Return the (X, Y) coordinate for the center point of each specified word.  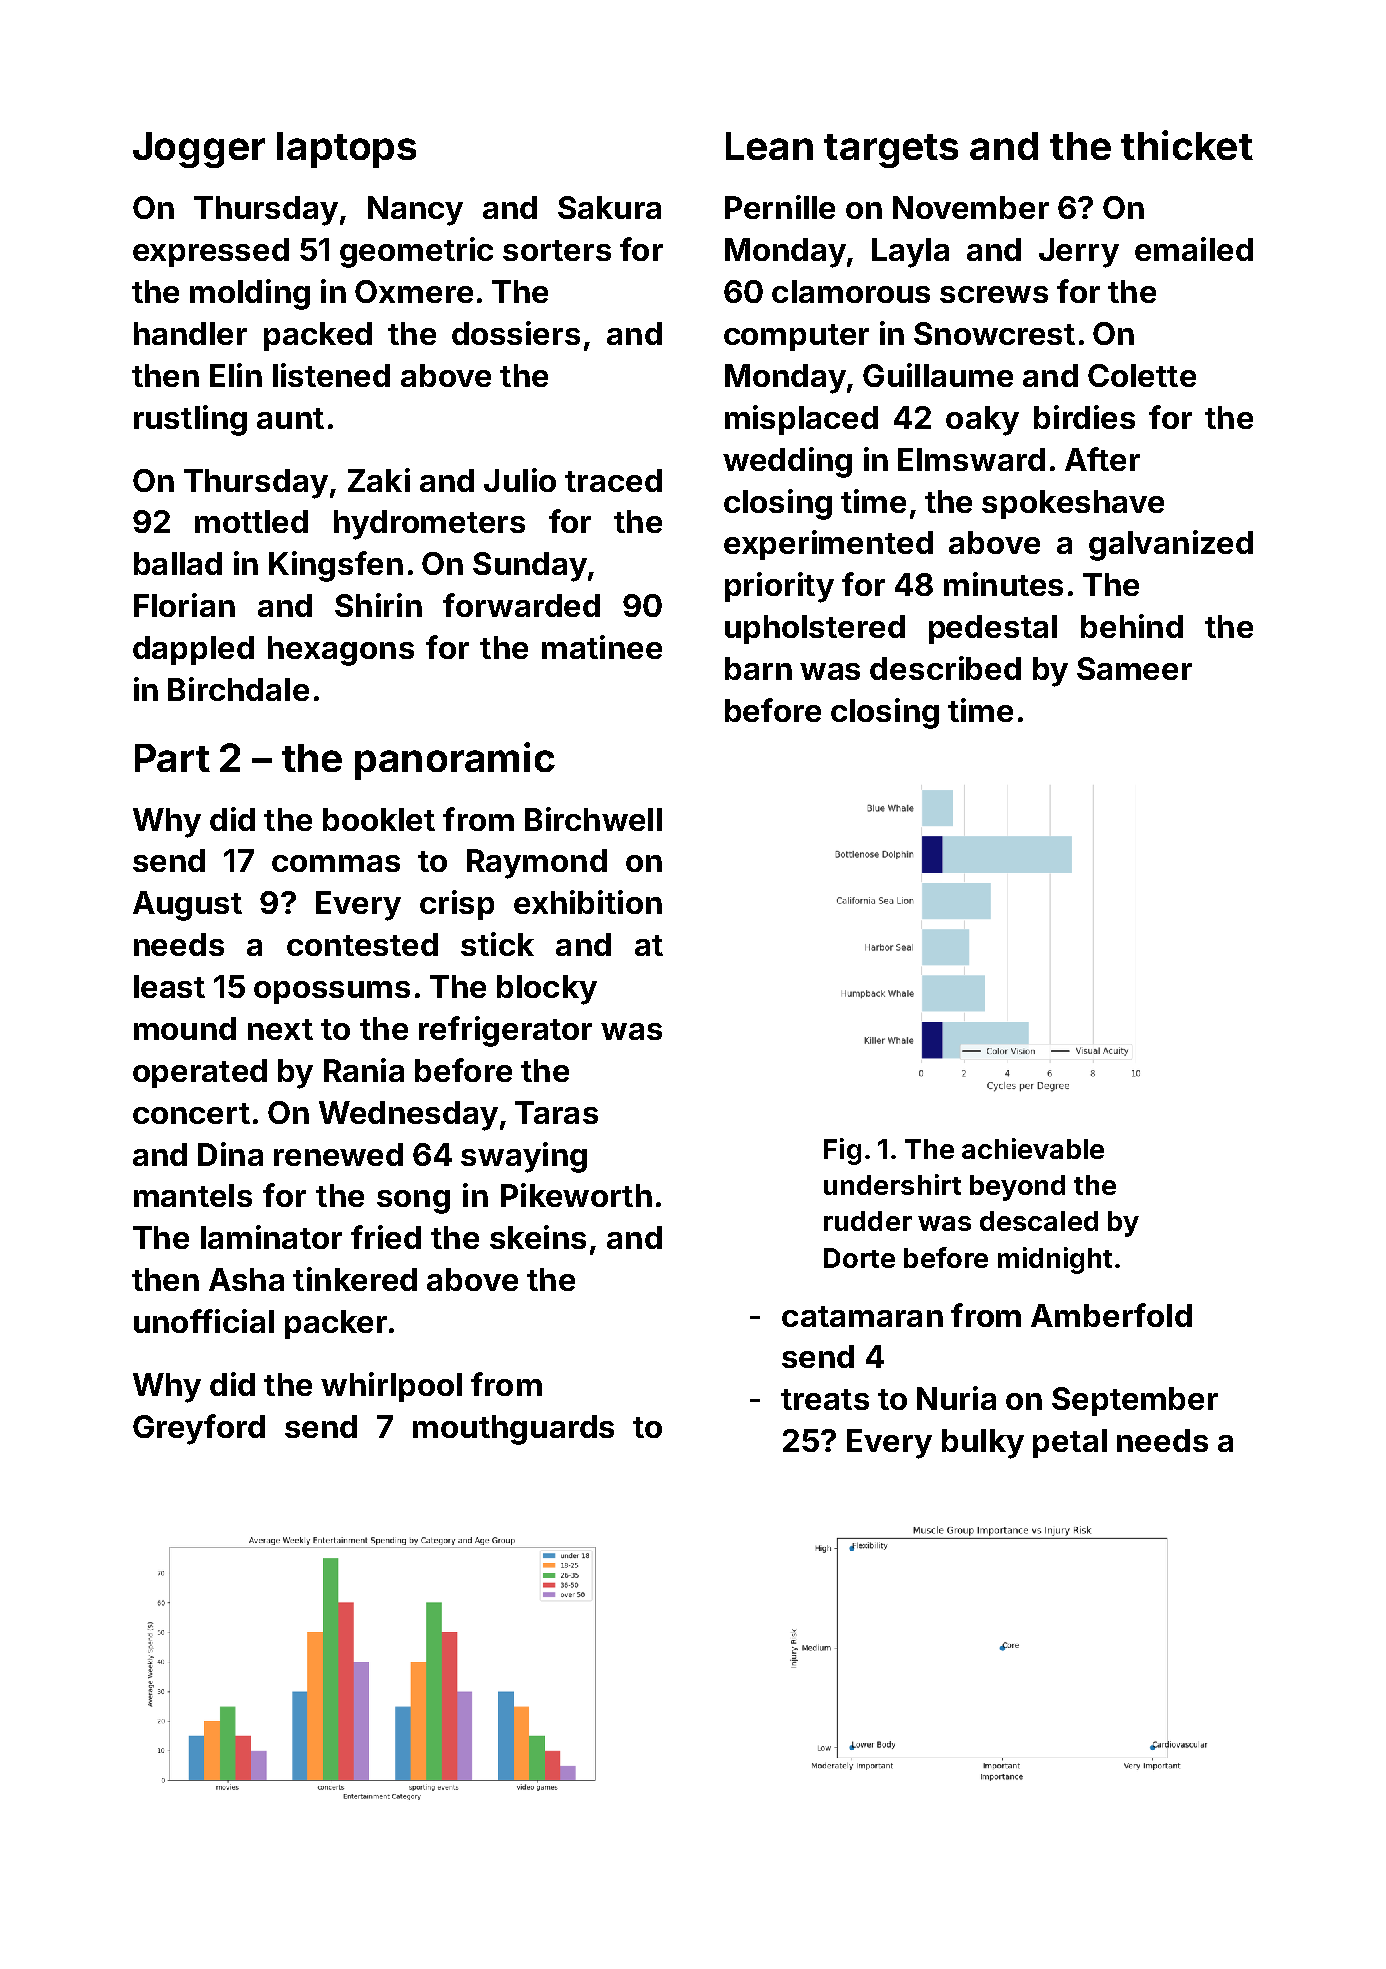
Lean (769, 146)
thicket (1187, 145)
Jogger (199, 150)
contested (362, 944)
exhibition (588, 902)
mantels (193, 1195)
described (945, 668)
